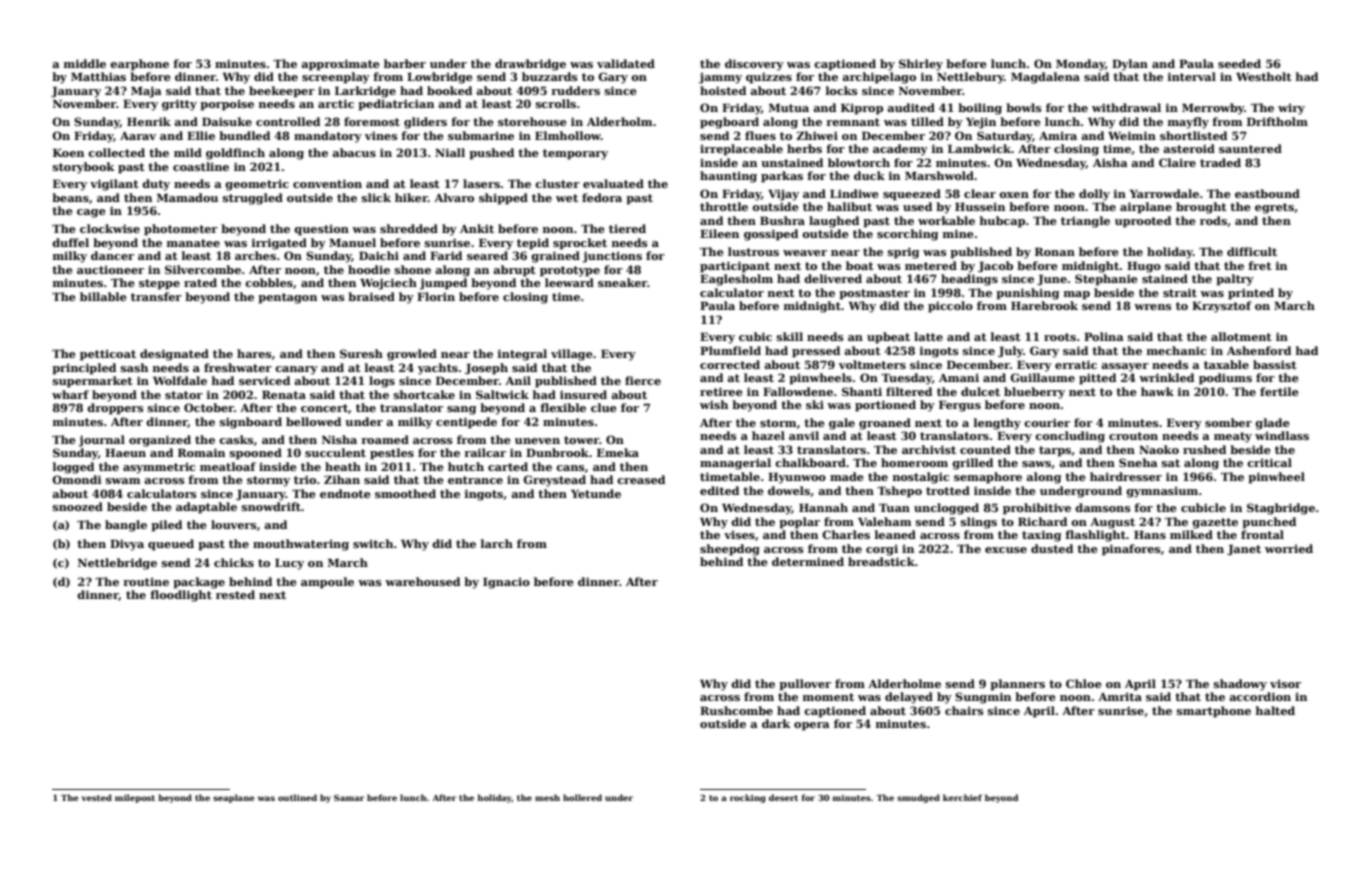 This screenshot has height=887, width=1372. I want to click on withdrawal, so click(1126, 107).
